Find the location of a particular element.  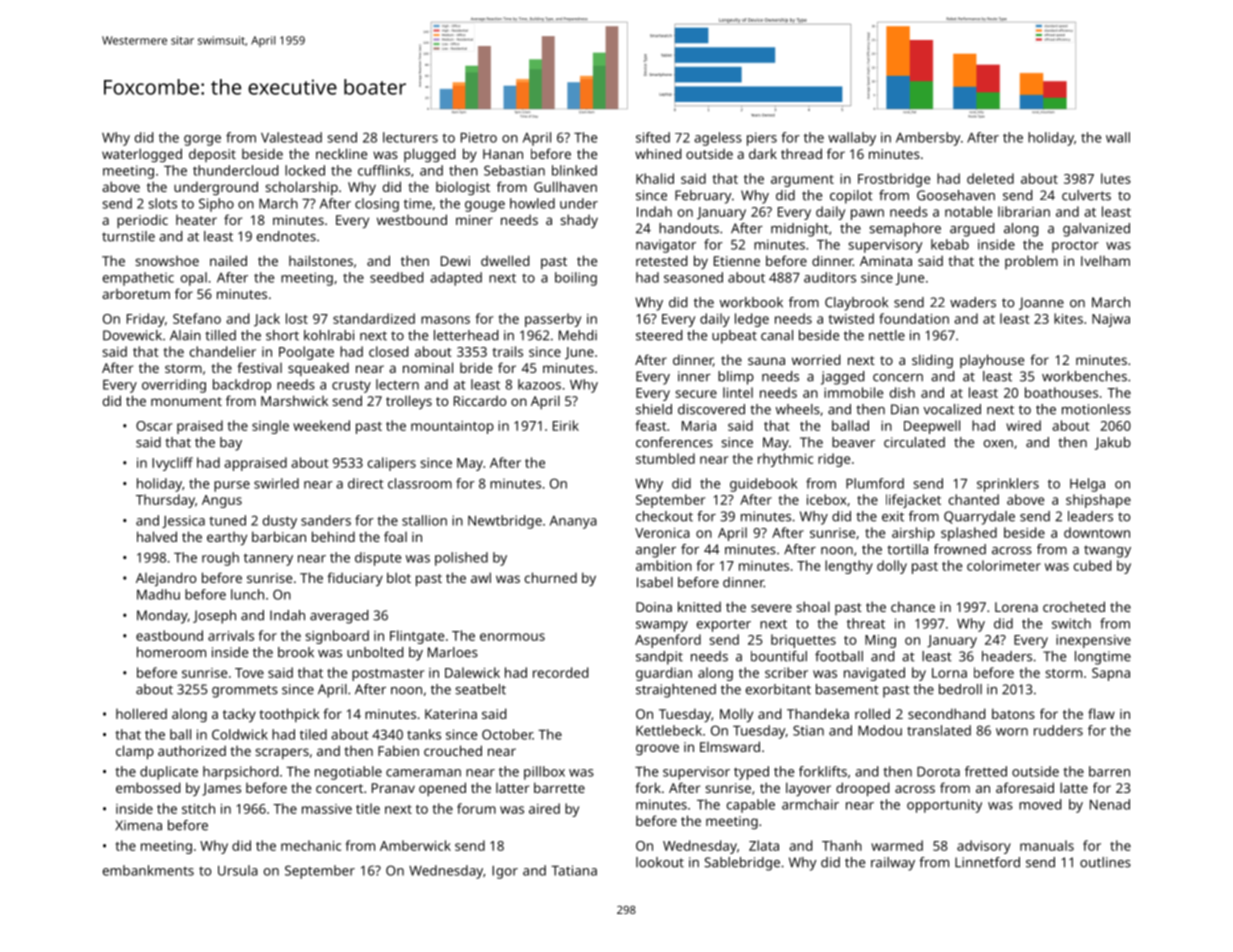

Valestead is located at coordinates (291, 137).
